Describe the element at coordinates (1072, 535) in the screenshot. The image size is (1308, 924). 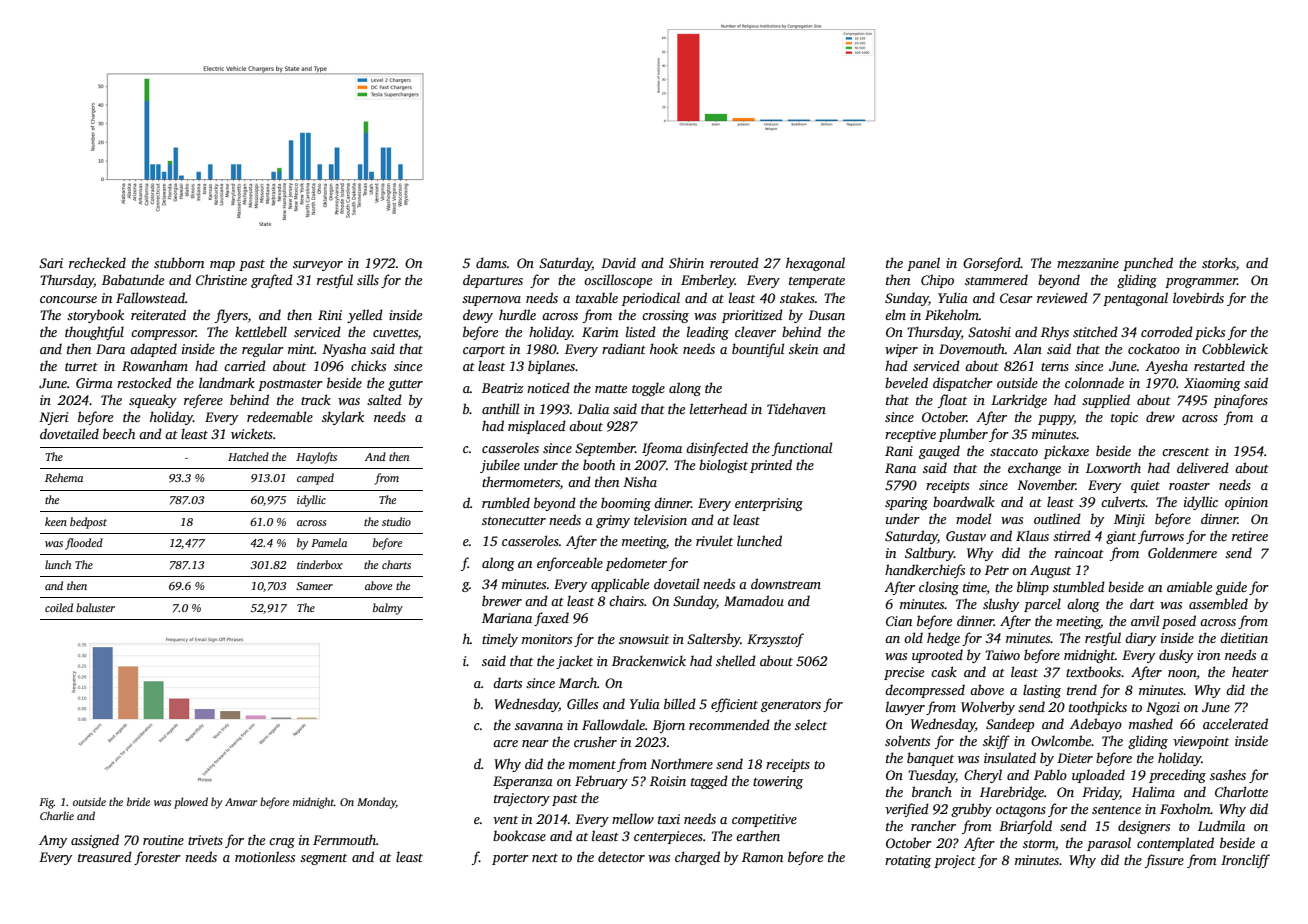
I see `stirred` at that location.
